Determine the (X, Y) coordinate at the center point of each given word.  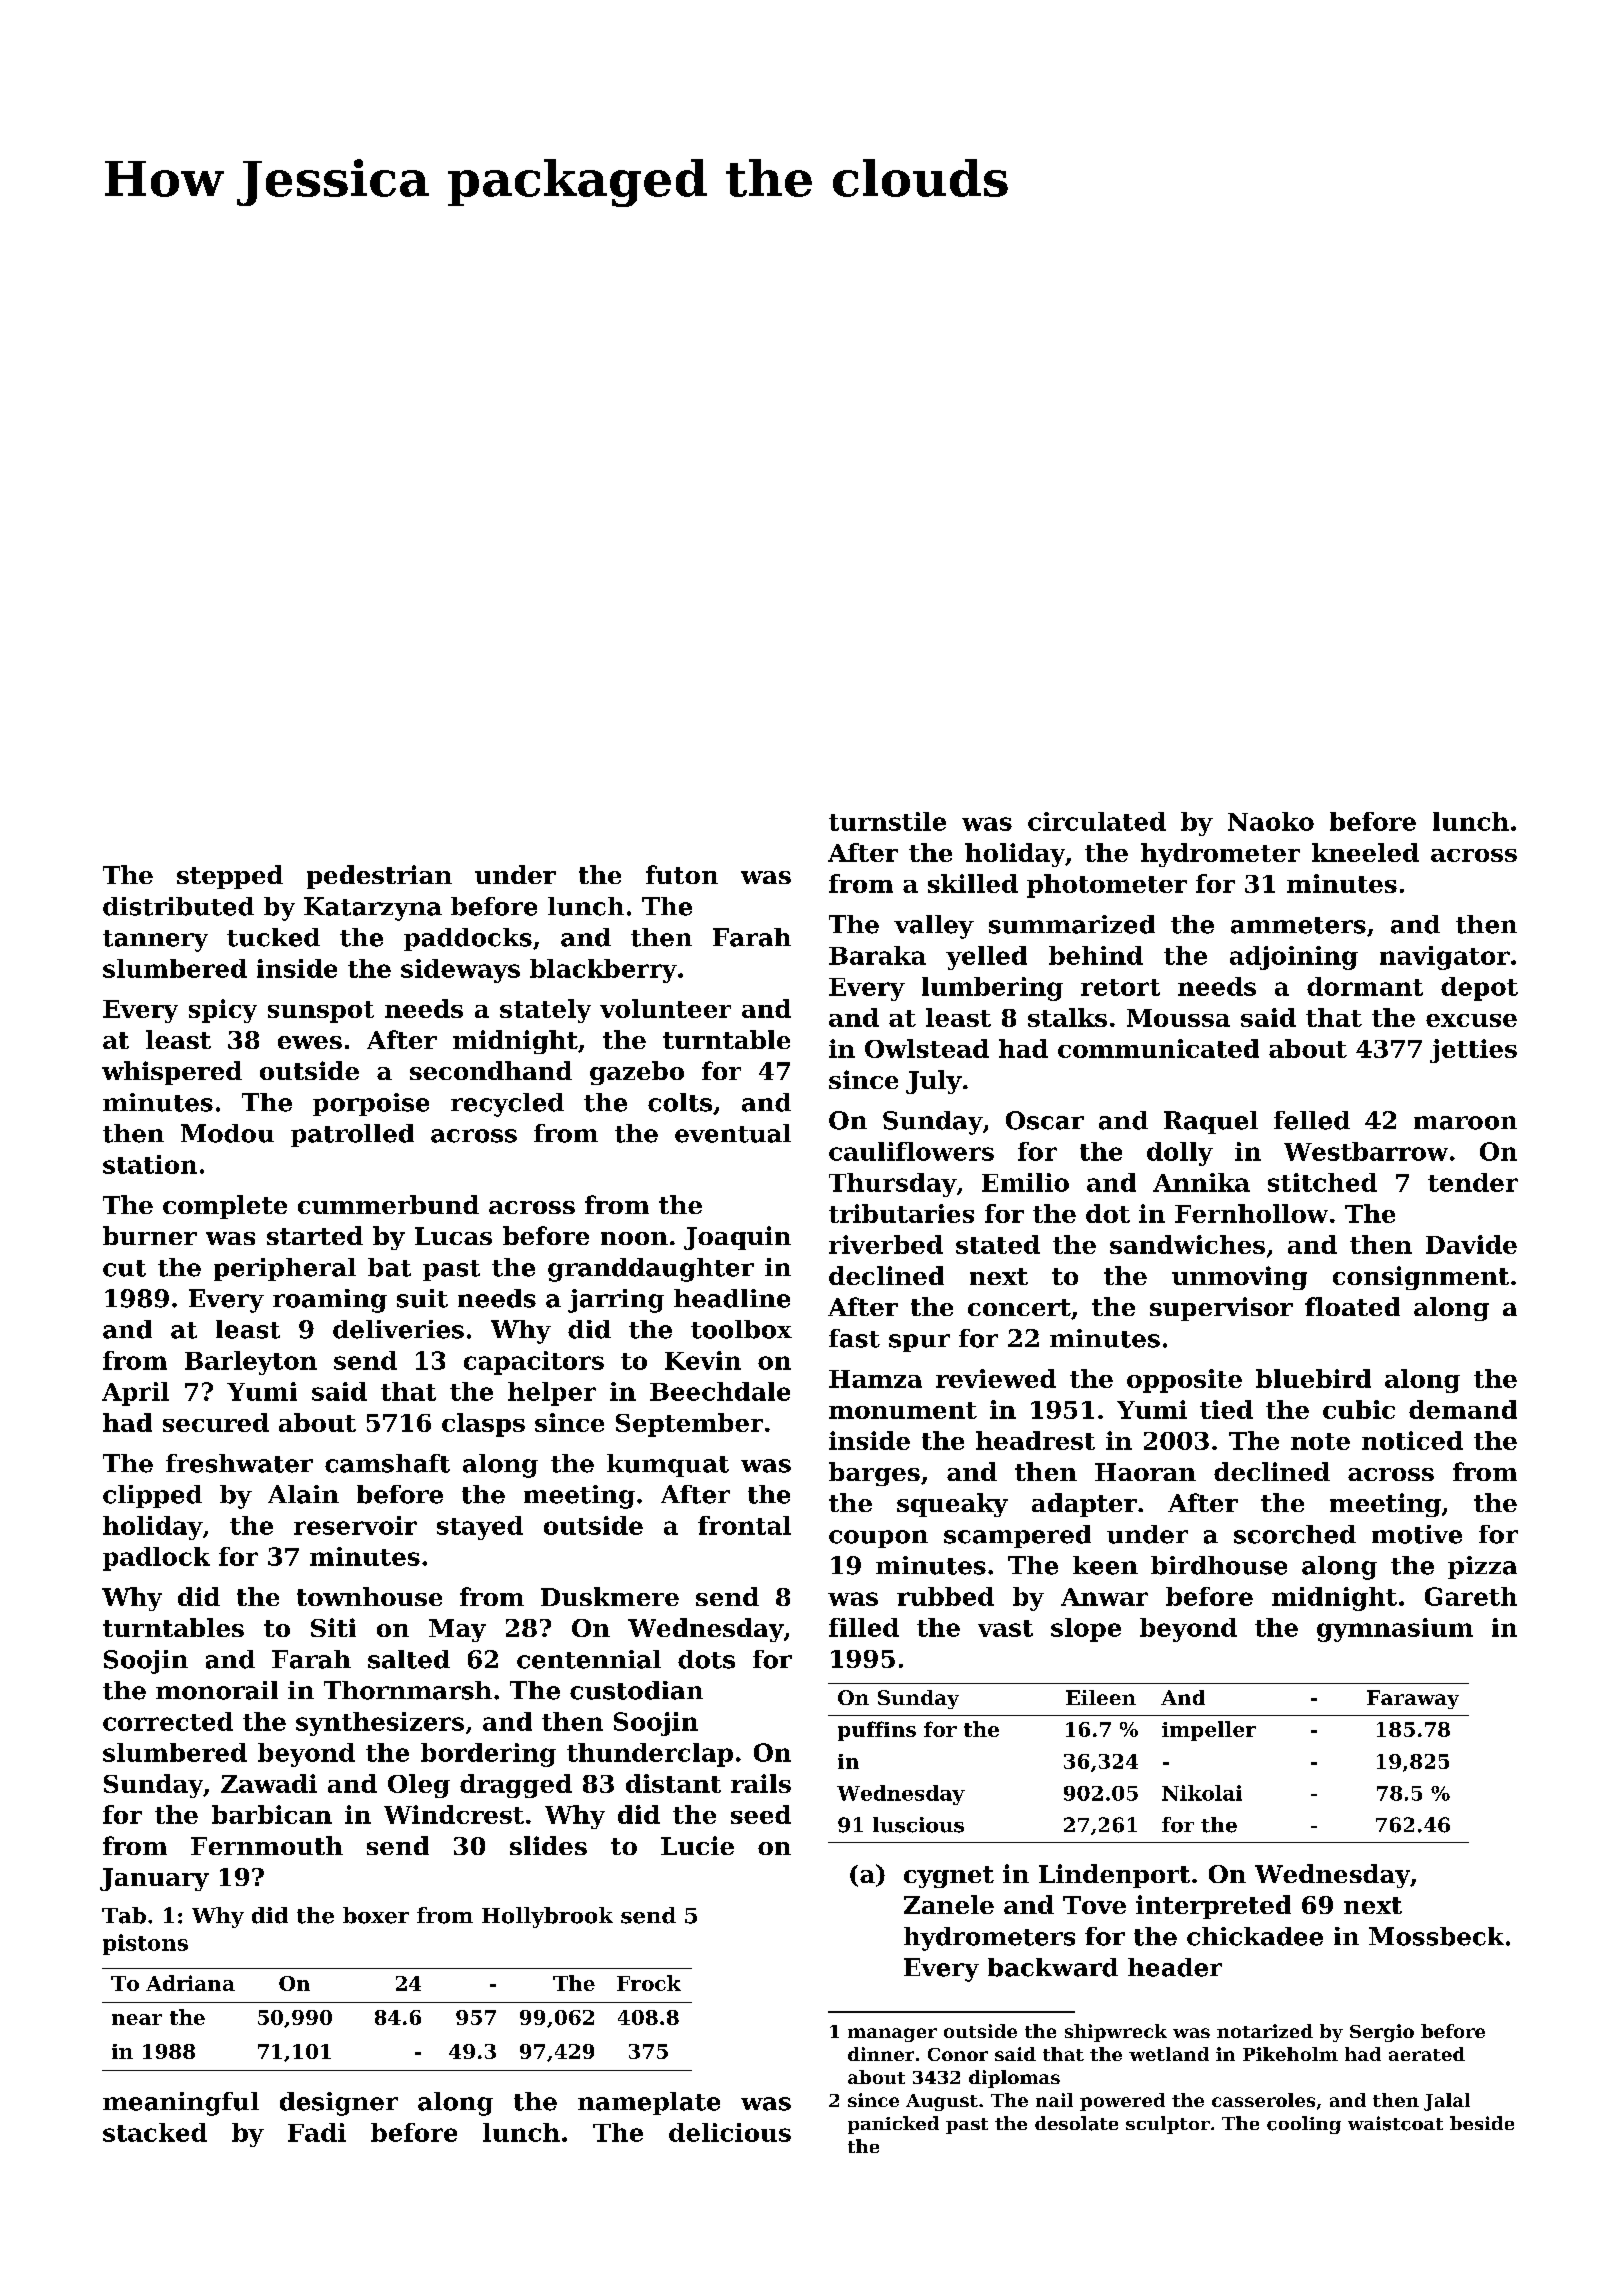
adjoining (1294, 958)
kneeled (1365, 852)
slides (548, 1845)
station (150, 1164)
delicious (730, 2132)
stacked (155, 2132)
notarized (1265, 2031)
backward (1053, 1967)
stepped (230, 877)
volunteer (665, 1008)
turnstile (887, 821)
